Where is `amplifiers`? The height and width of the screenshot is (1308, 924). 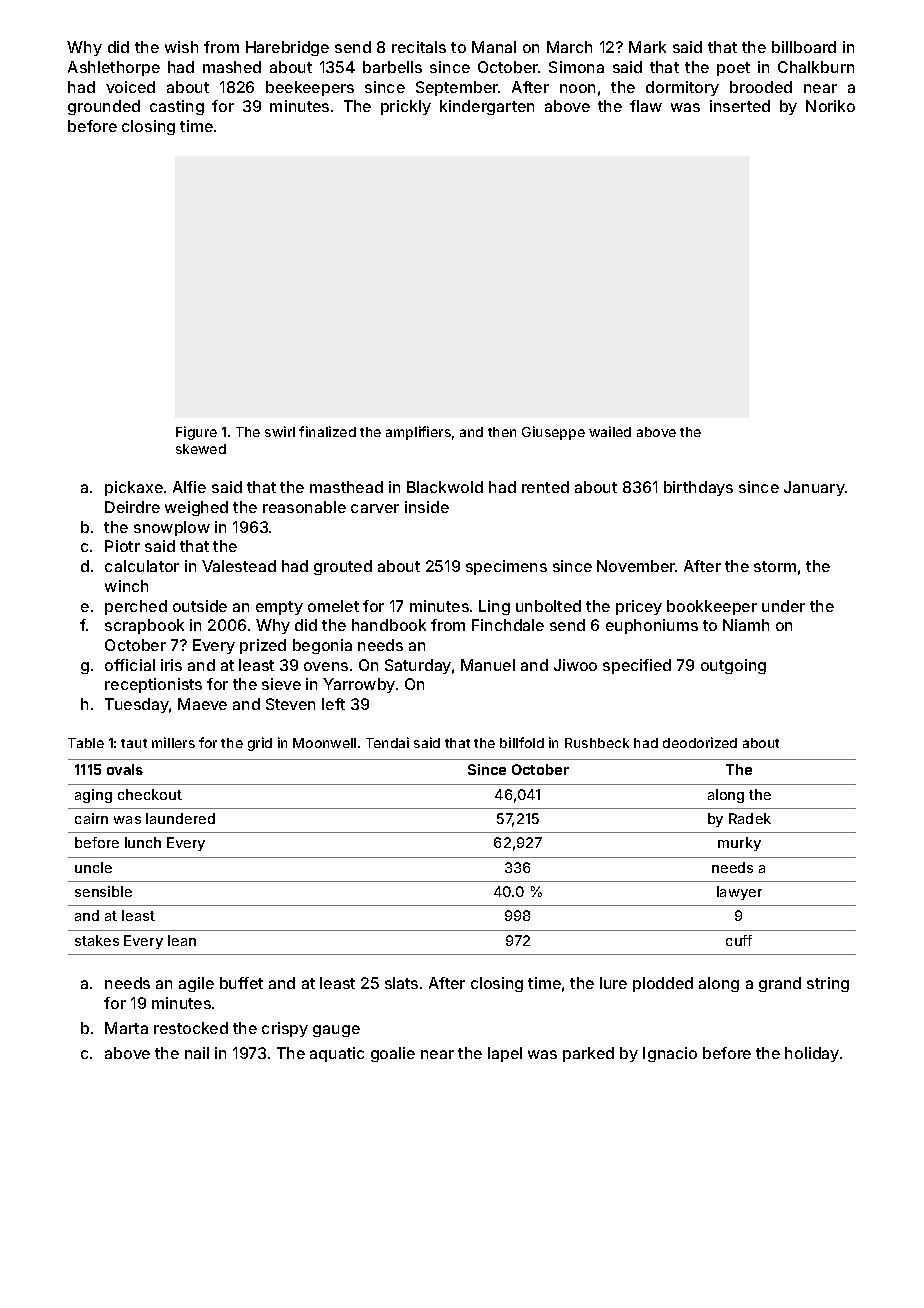 amplifiers is located at coordinates (418, 433).
